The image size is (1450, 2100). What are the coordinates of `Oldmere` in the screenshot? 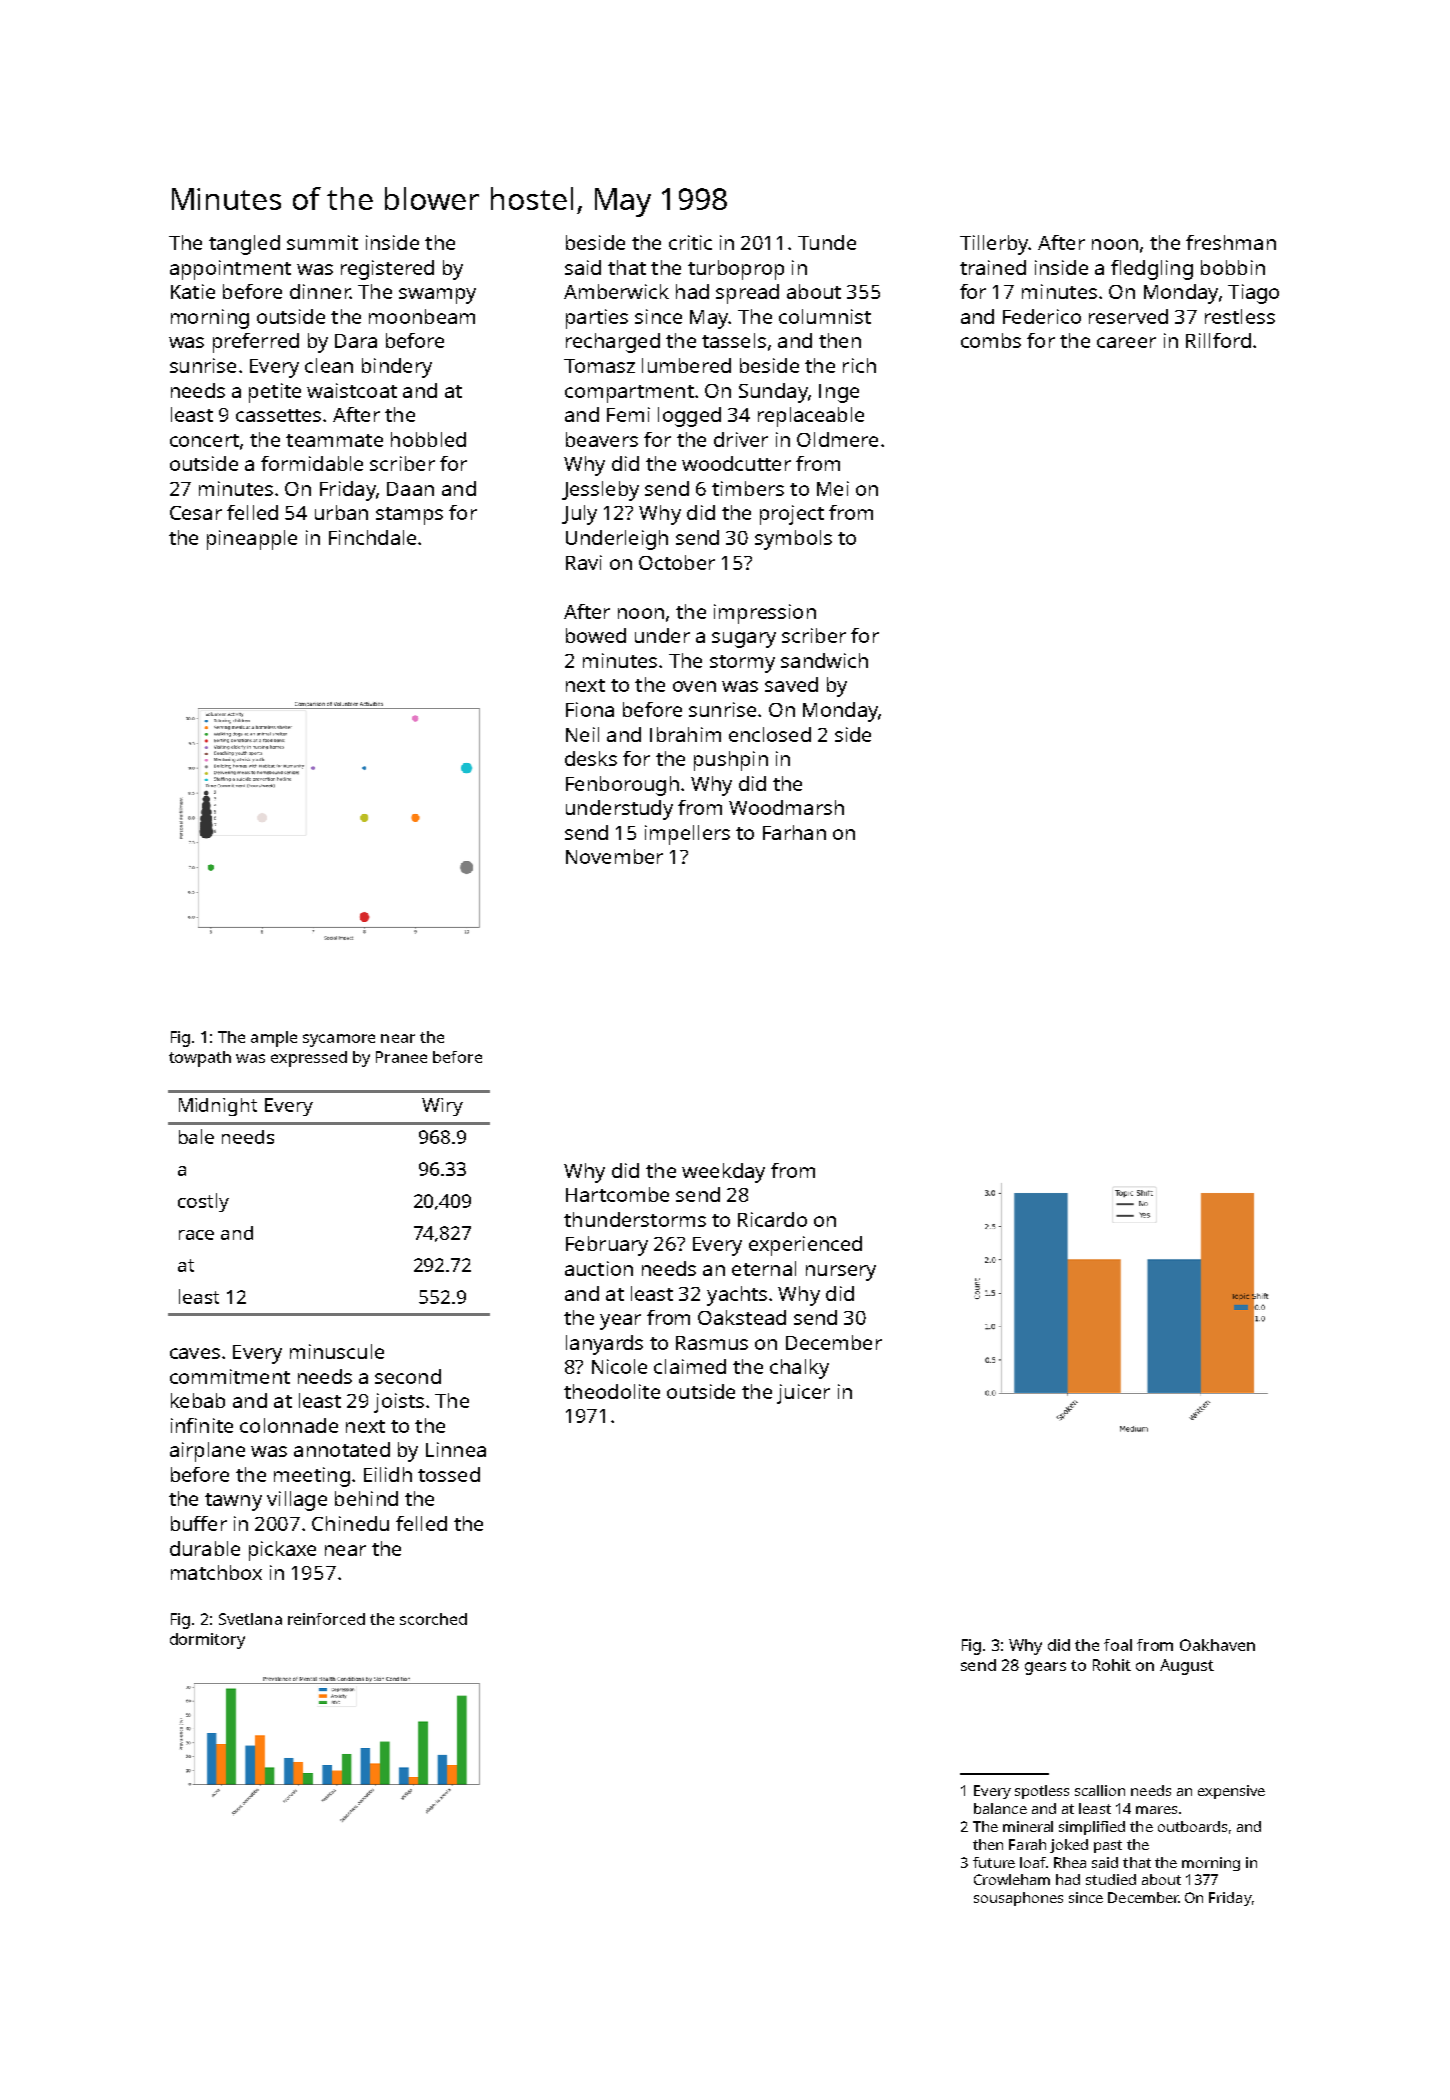 It's located at (837, 439).
